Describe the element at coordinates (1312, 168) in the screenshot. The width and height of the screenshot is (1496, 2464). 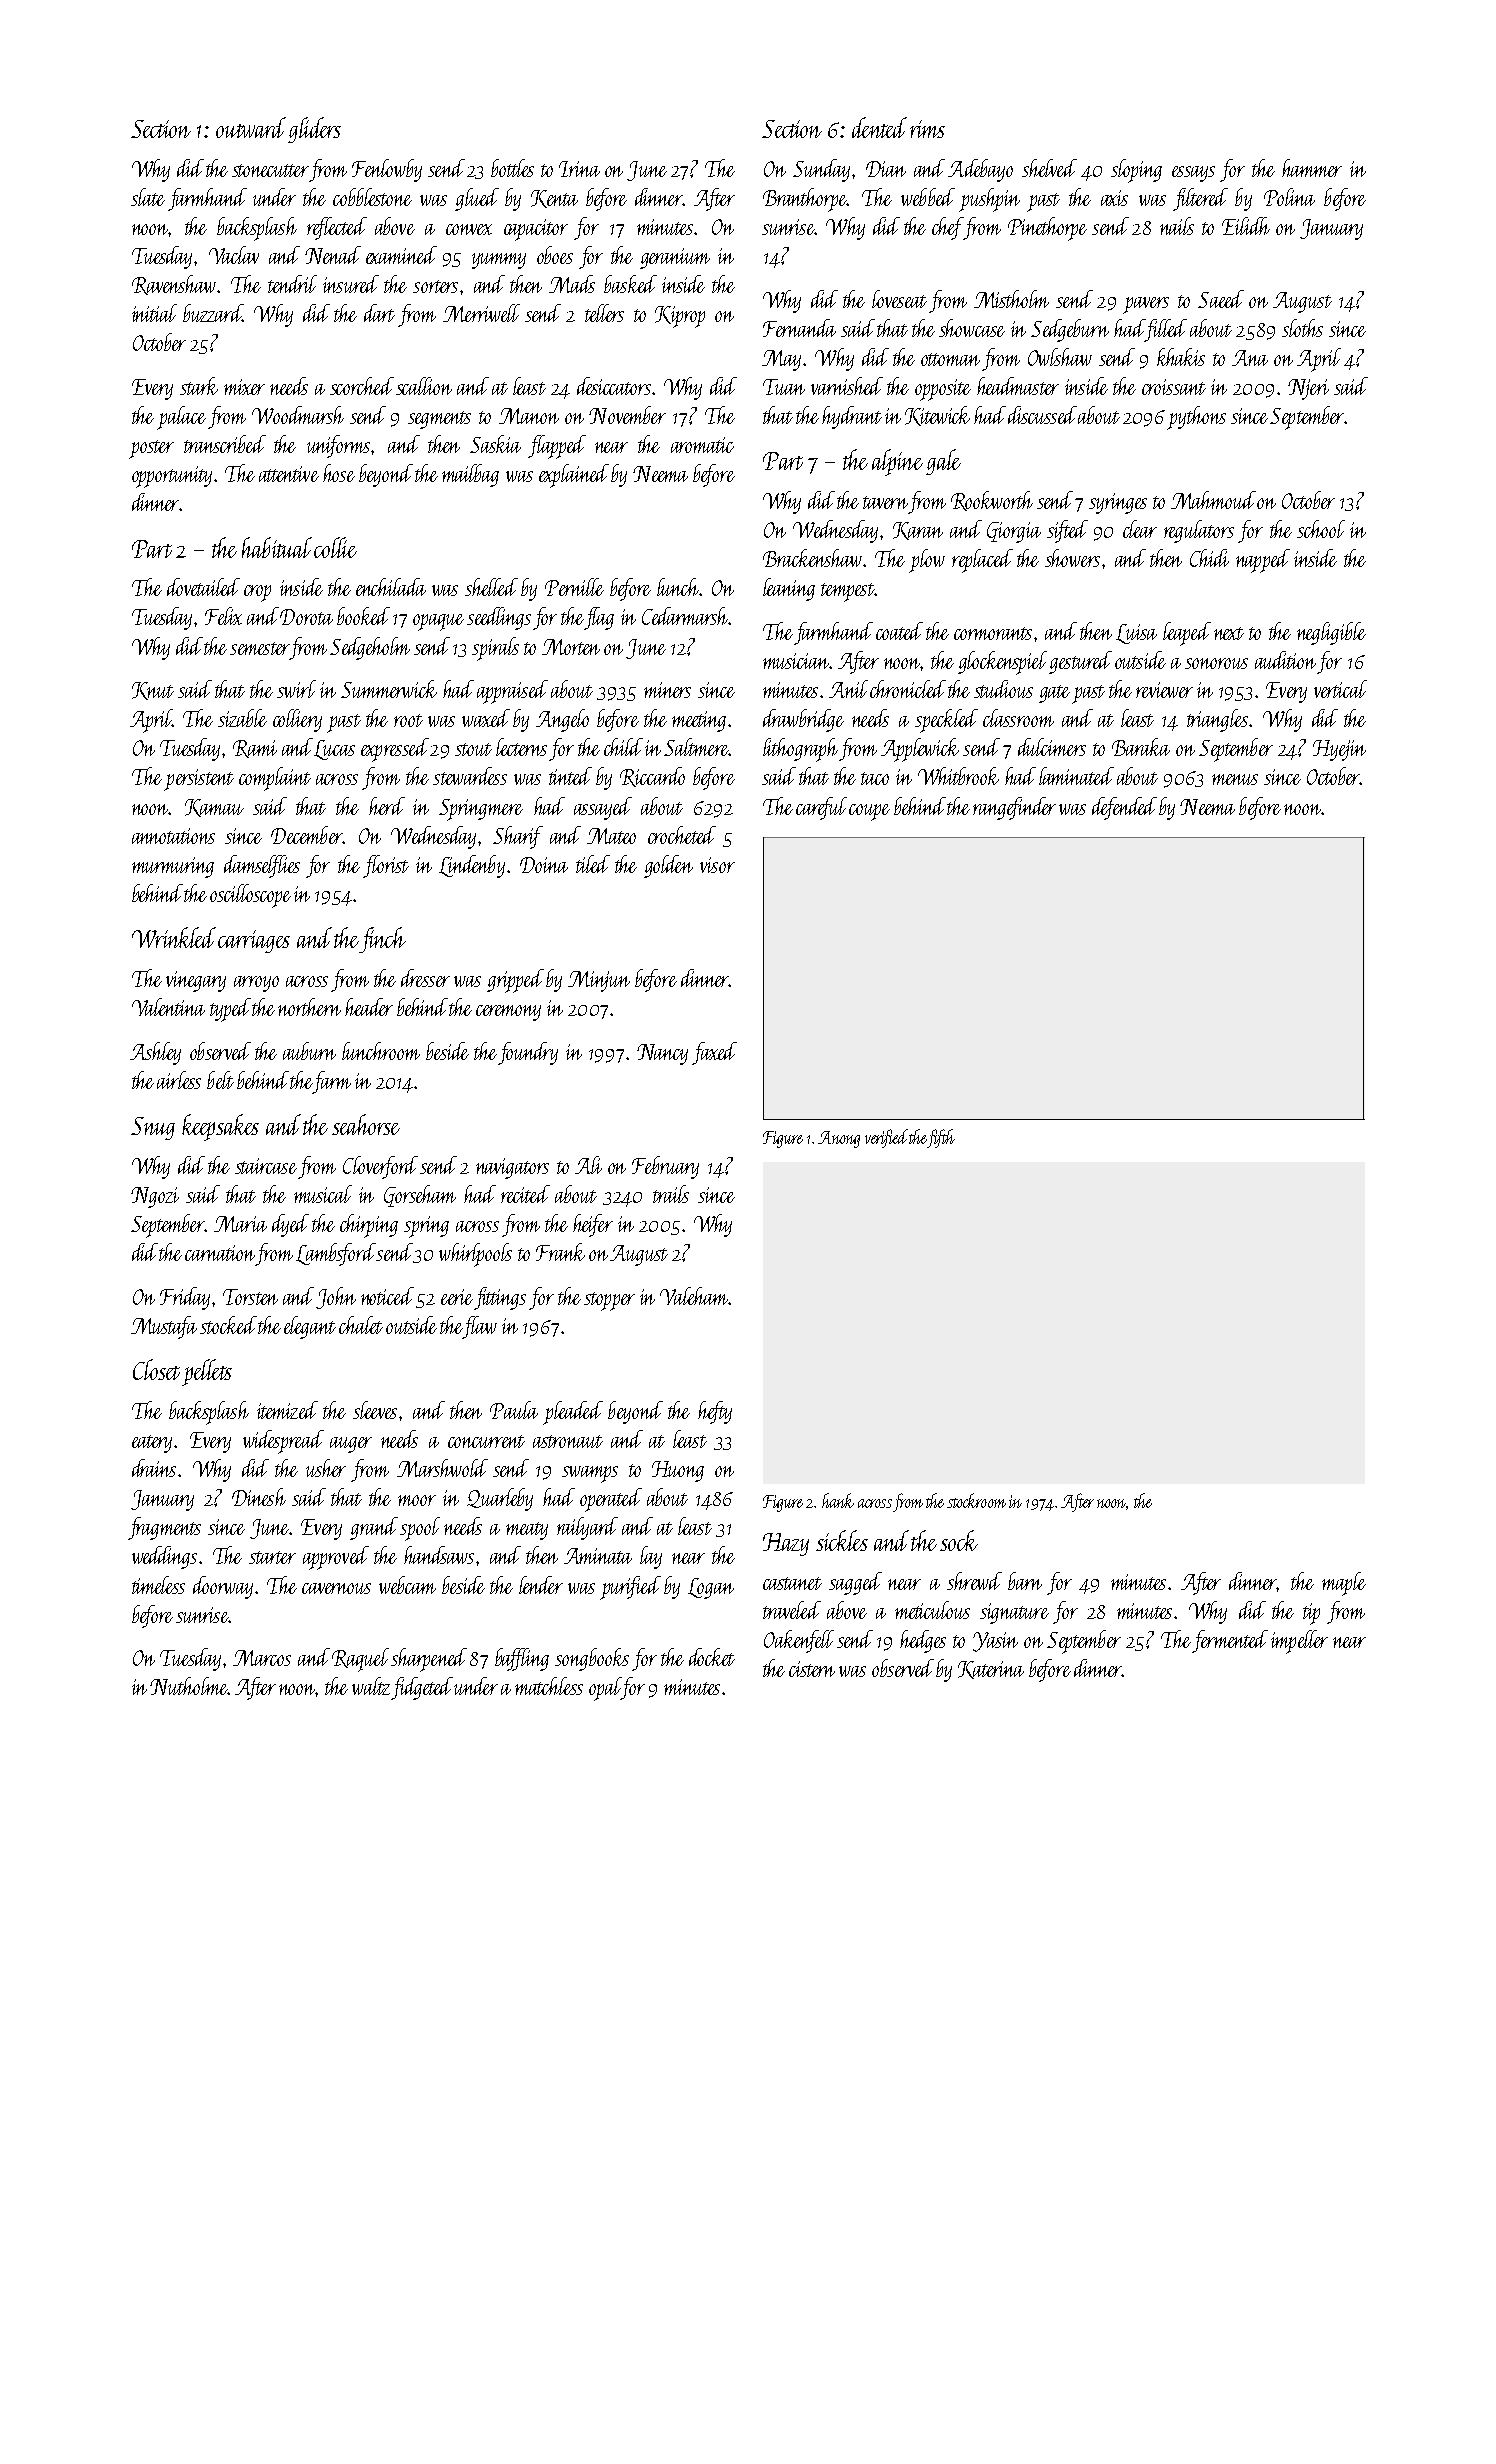
I see `hammer` at that location.
